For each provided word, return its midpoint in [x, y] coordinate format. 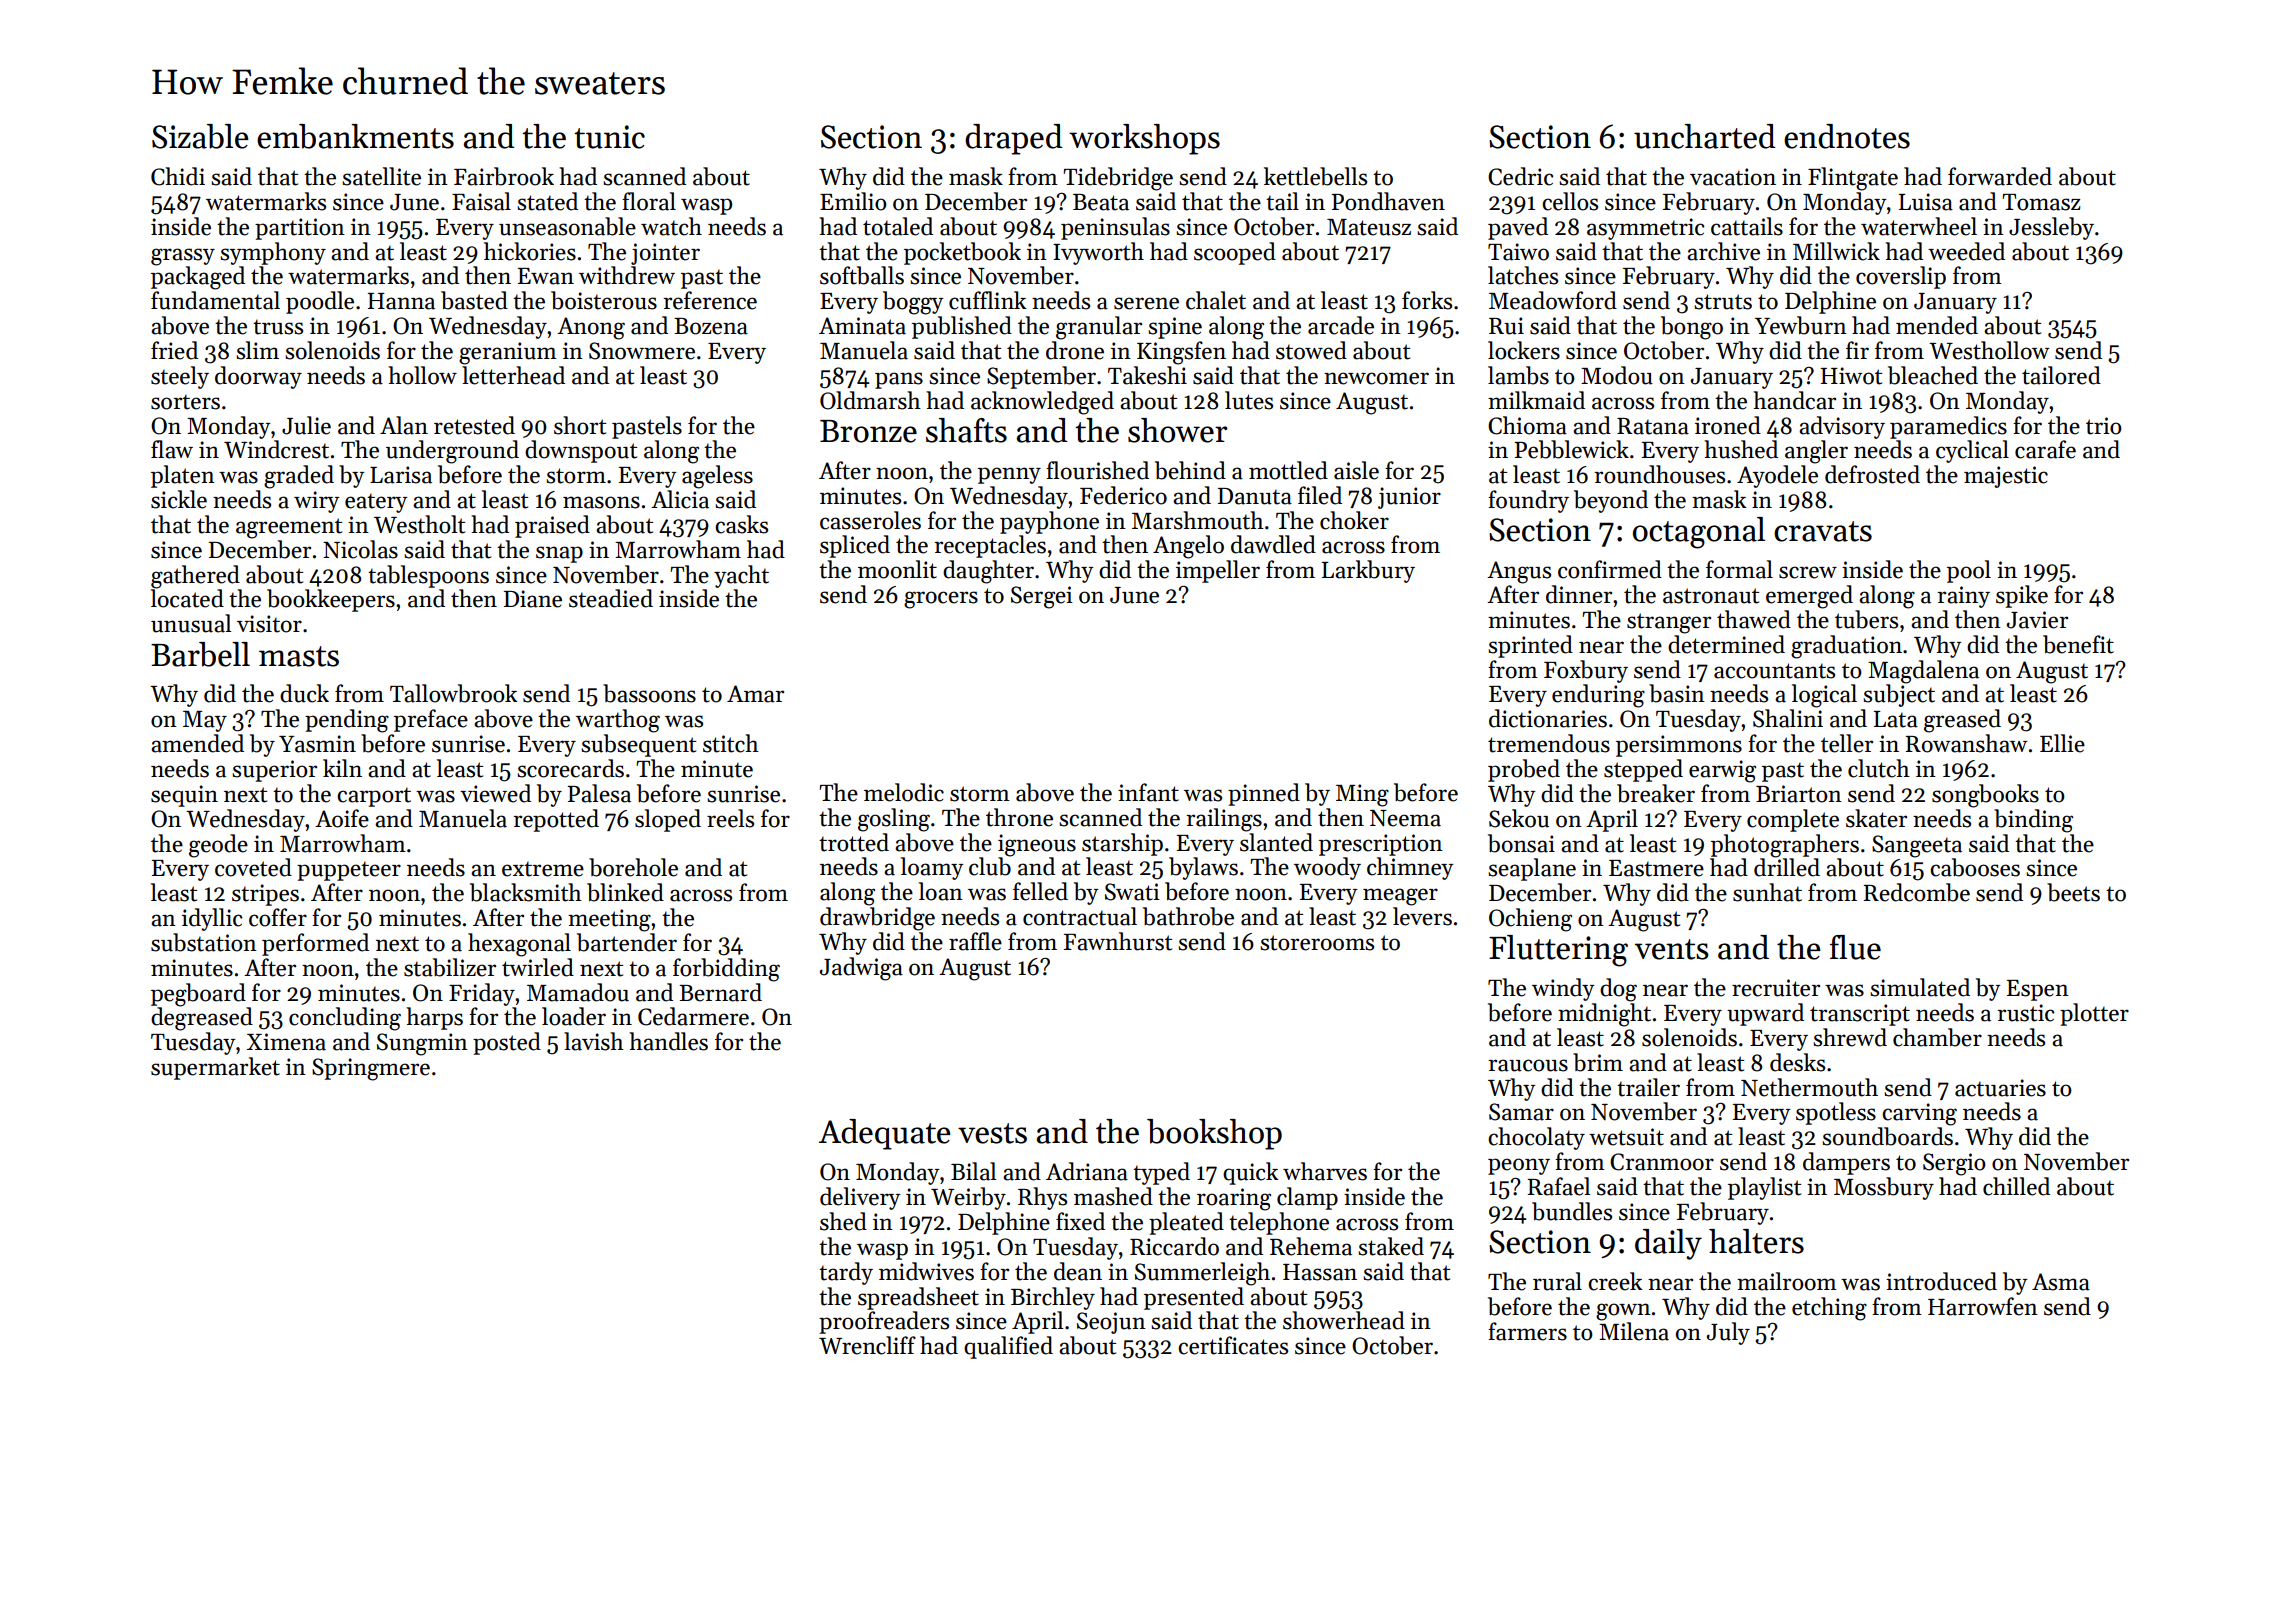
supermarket [215, 1068]
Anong [591, 328]
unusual [191, 623]
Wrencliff [867, 1345]
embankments [355, 136]
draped [1014, 139]
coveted [253, 867]
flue [1855, 947]
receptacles [990, 546]
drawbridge [877, 919]
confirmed [1610, 569]
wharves [1325, 1171]
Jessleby [2051, 228]
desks [1797, 1062]
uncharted [1705, 136]
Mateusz [1369, 227]
